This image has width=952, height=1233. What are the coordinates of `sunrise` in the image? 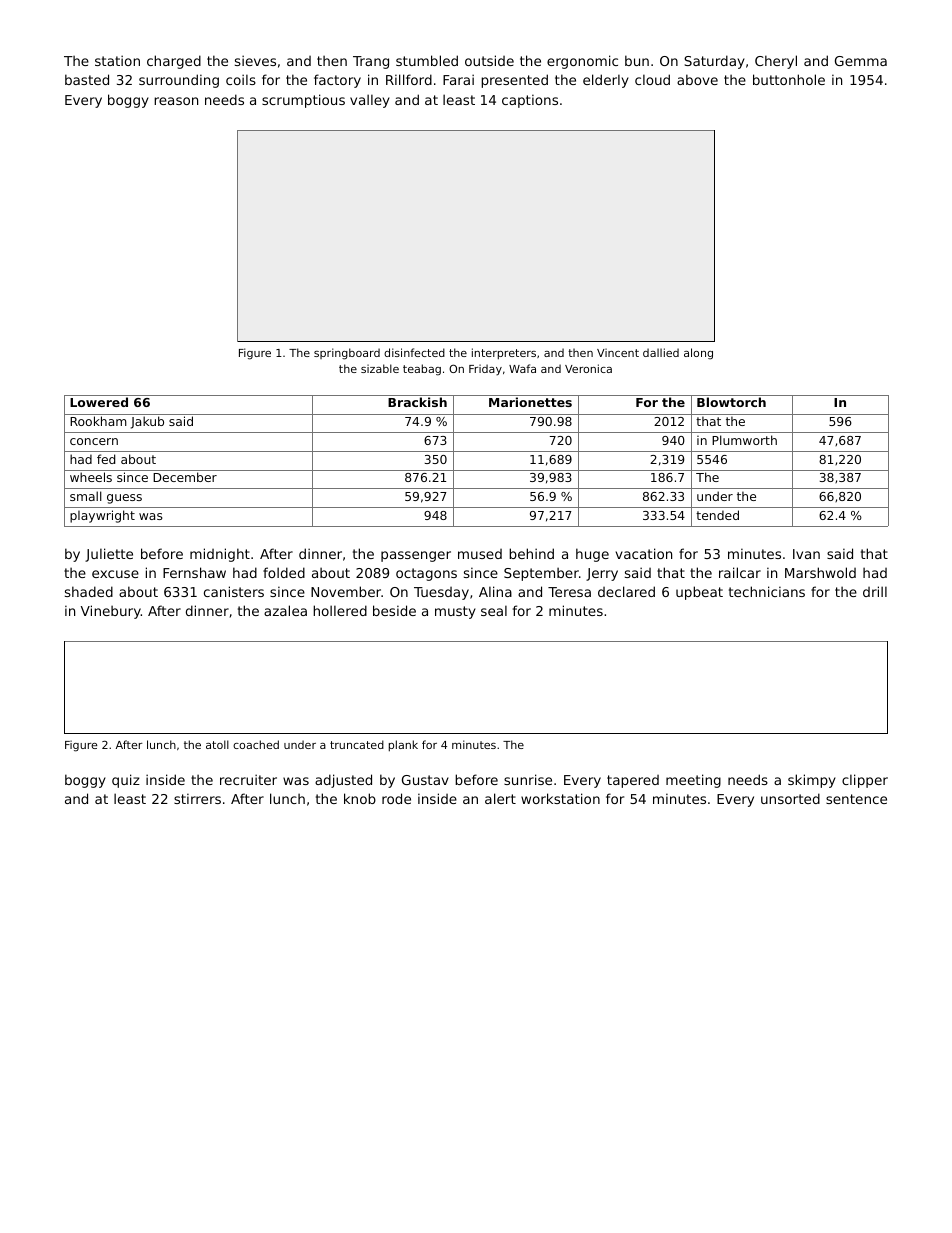 It's located at (528, 779).
